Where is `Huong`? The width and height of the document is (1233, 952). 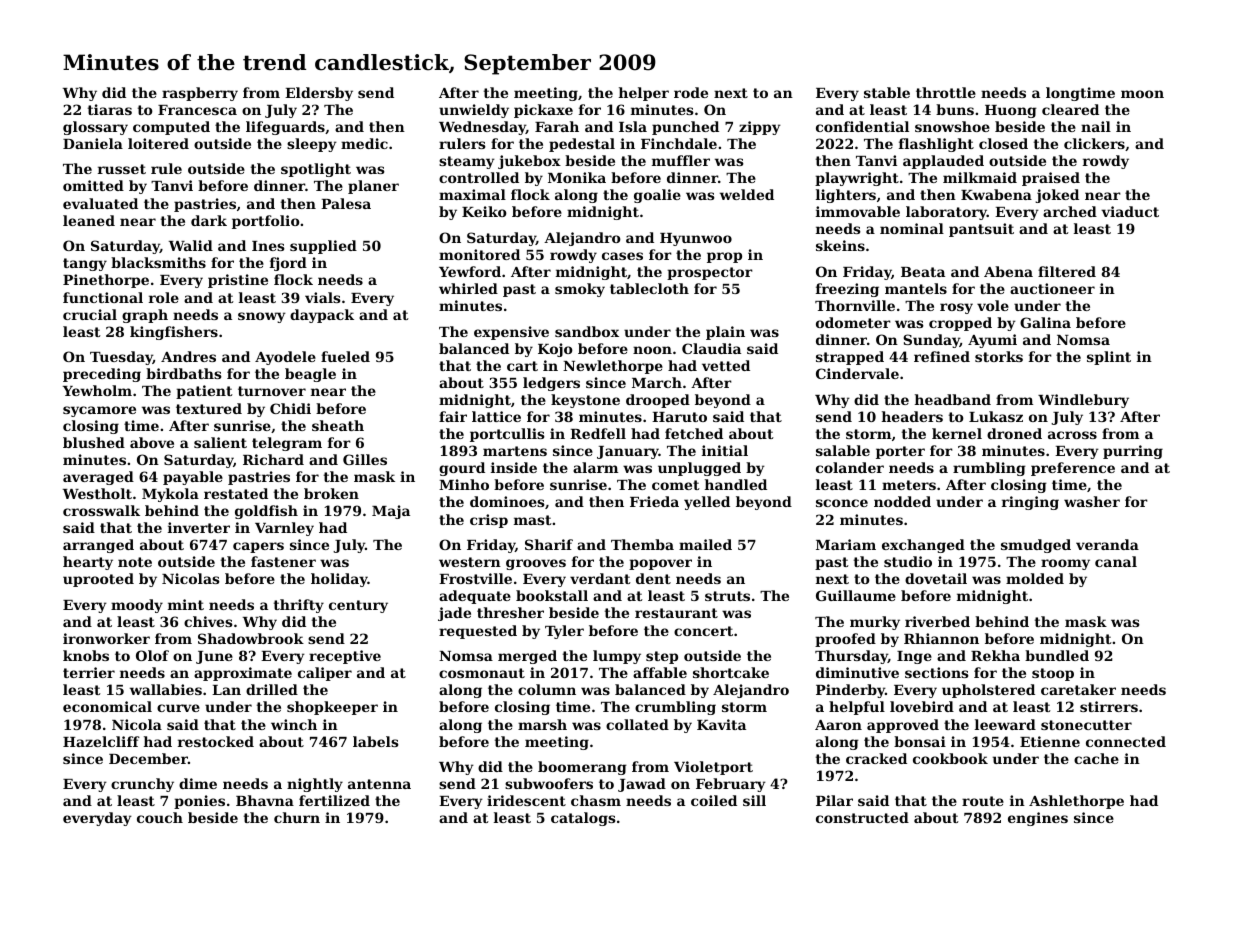 Huong is located at coordinates (1011, 111).
